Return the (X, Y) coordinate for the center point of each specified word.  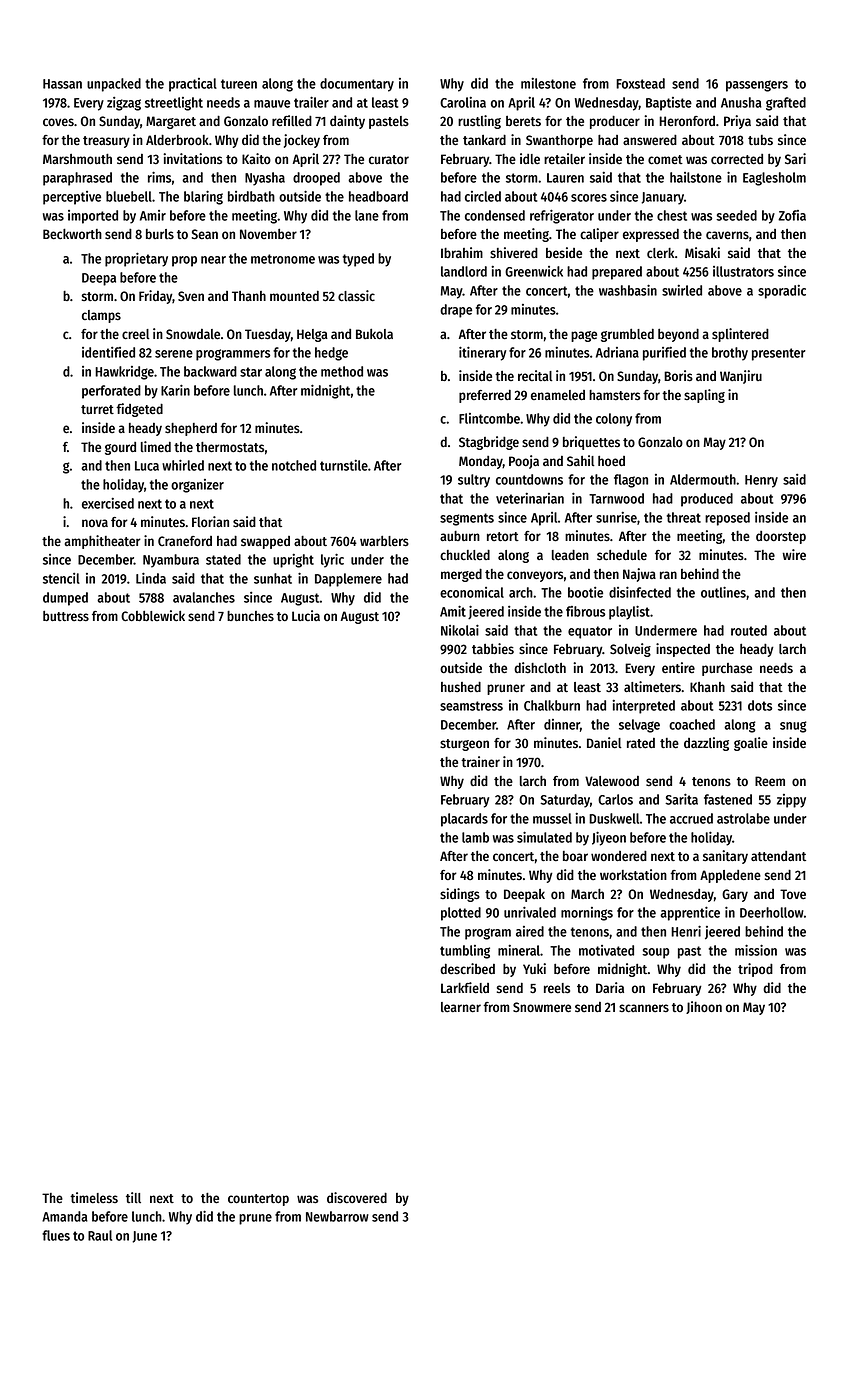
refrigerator (562, 216)
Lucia (306, 615)
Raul (100, 1235)
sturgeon (464, 745)
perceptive (72, 198)
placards (464, 820)
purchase (727, 669)
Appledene (730, 876)
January (662, 198)
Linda (151, 578)
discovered (357, 1198)
